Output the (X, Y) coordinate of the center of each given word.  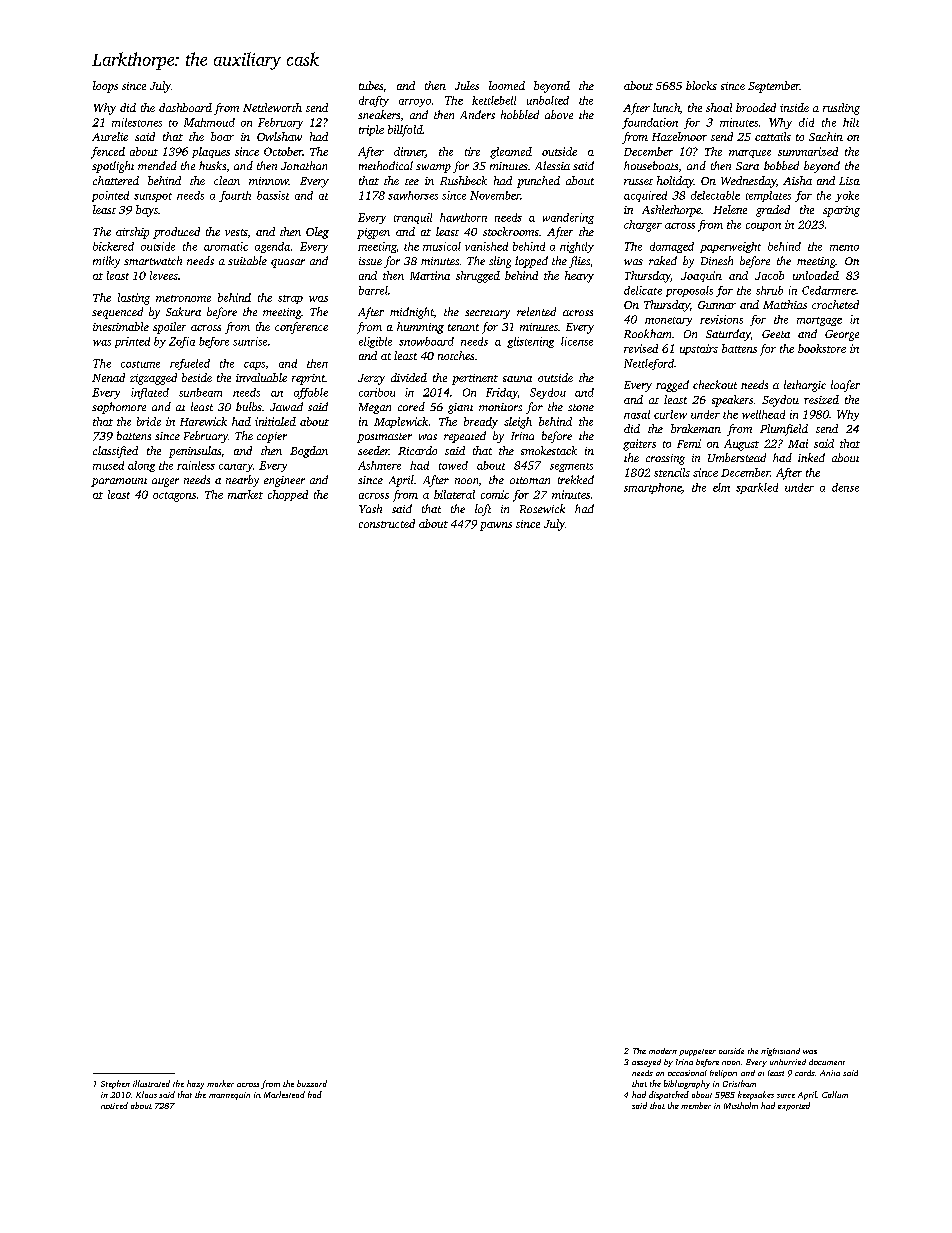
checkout (715, 384)
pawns (496, 526)
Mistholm (741, 1105)
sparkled (757, 488)
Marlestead (284, 1094)
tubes (371, 85)
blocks (701, 85)
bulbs (249, 406)
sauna (517, 379)
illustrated (151, 1083)
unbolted (548, 100)
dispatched (669, 1095)
